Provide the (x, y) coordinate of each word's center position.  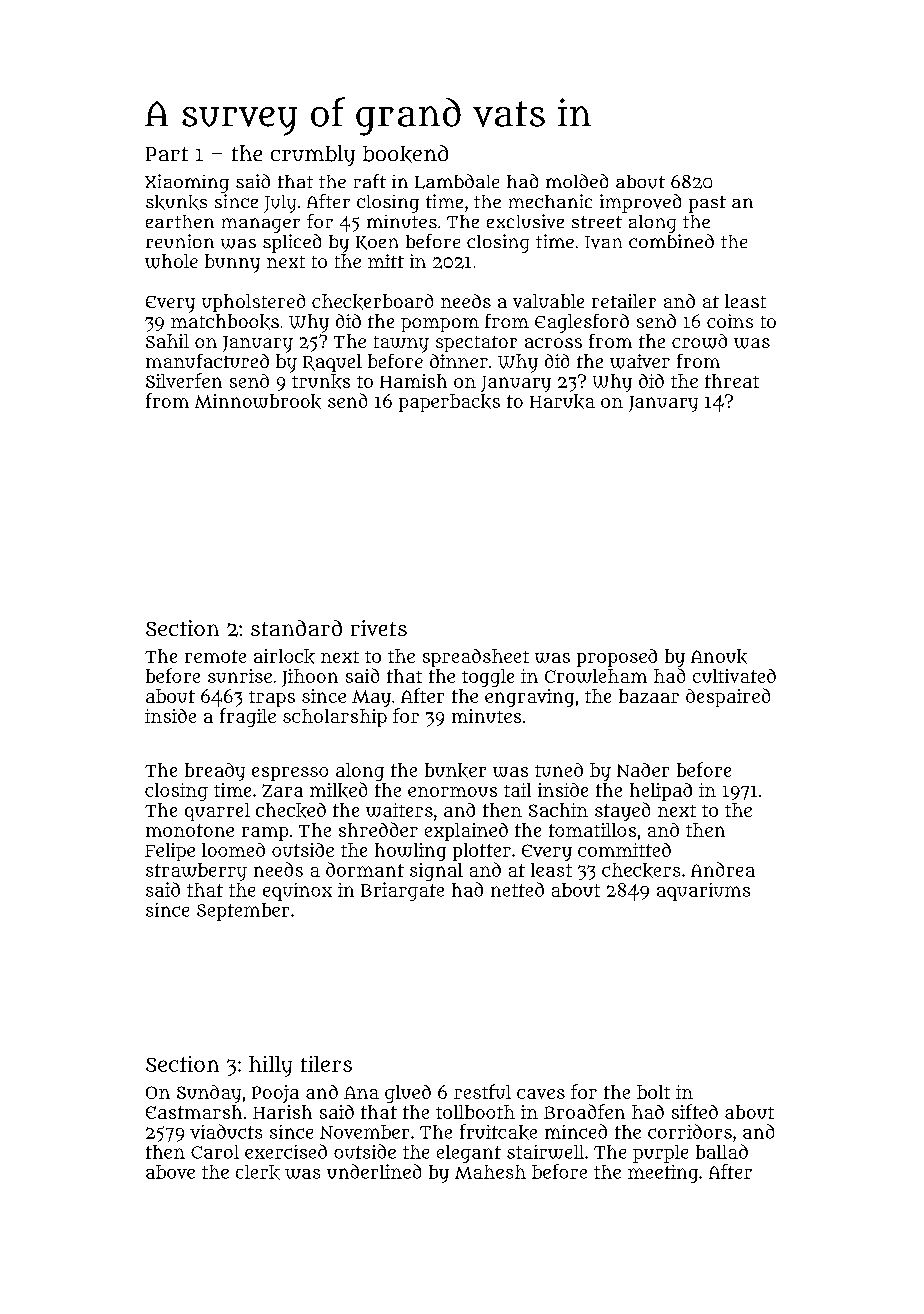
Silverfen (184, 380)
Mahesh (490, 1172)
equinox (297, 892)
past (707, 204)
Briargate (402, 891)
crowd (699, 341)
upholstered (253, 303)
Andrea (723, 869)
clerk (258, 1172)
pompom (440, 325)
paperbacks (449, 403)
